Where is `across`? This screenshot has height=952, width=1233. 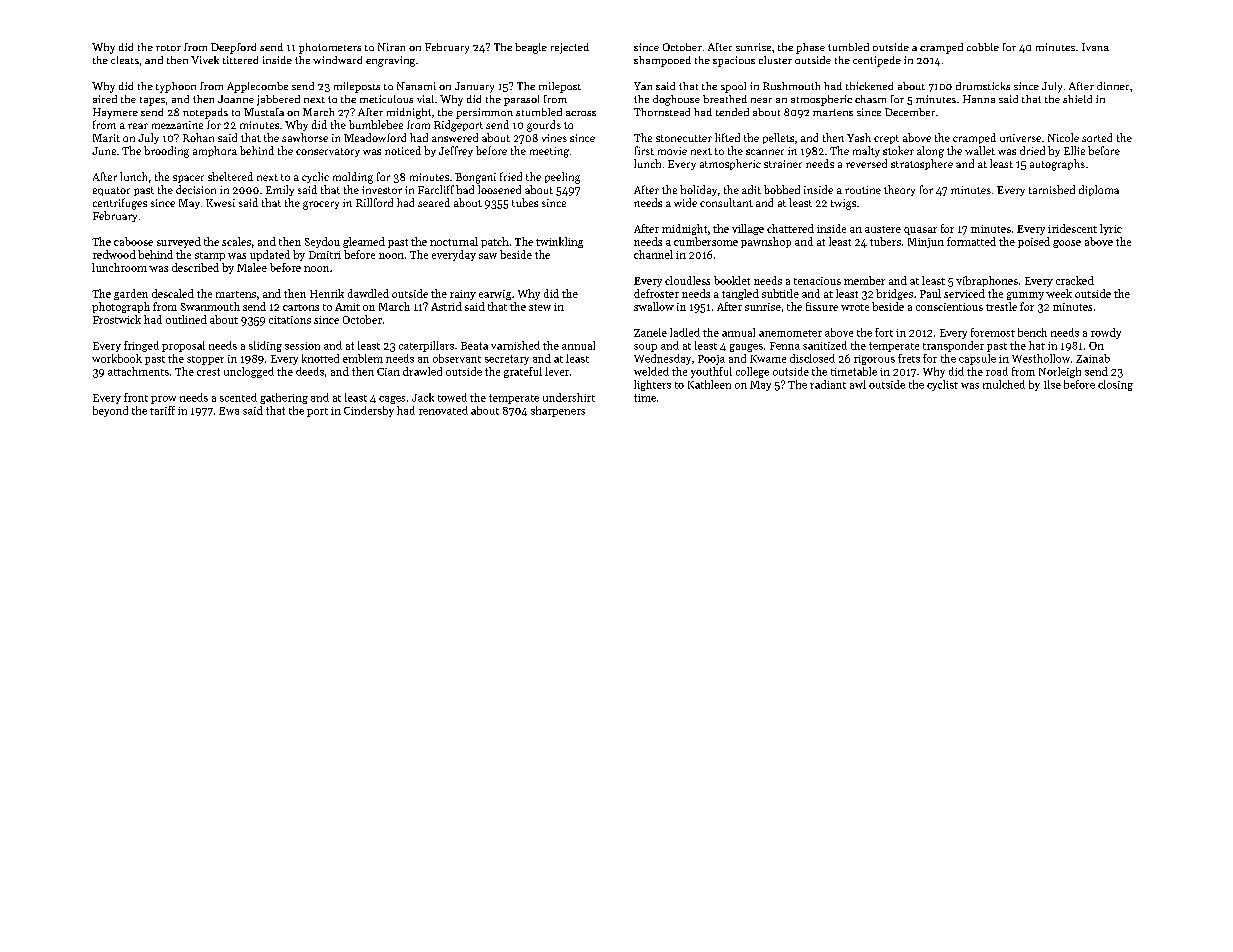 across is located at coordinates (581, 113).
